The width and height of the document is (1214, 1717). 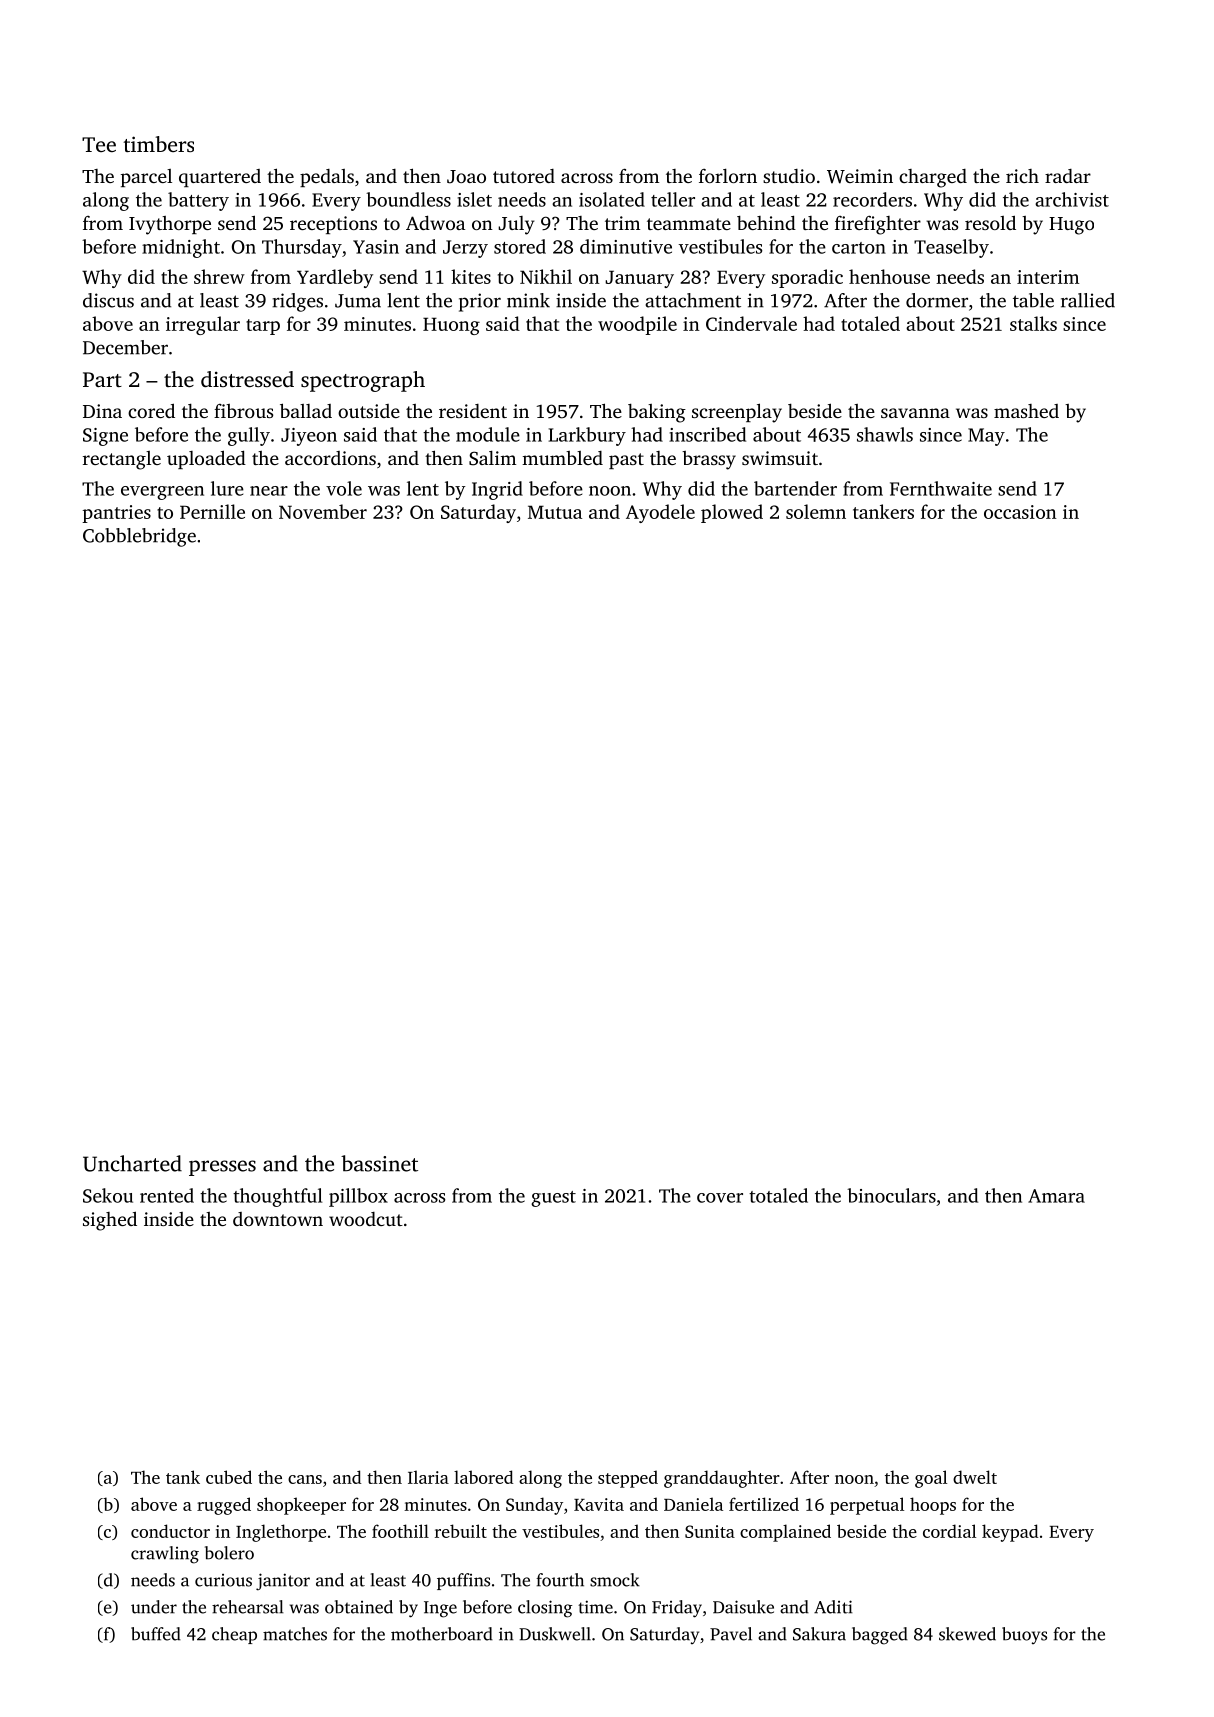 What do you see at coordinates (1056, 1196) in the document?
I see `Amara` at bounding box center [1056, 1196].
